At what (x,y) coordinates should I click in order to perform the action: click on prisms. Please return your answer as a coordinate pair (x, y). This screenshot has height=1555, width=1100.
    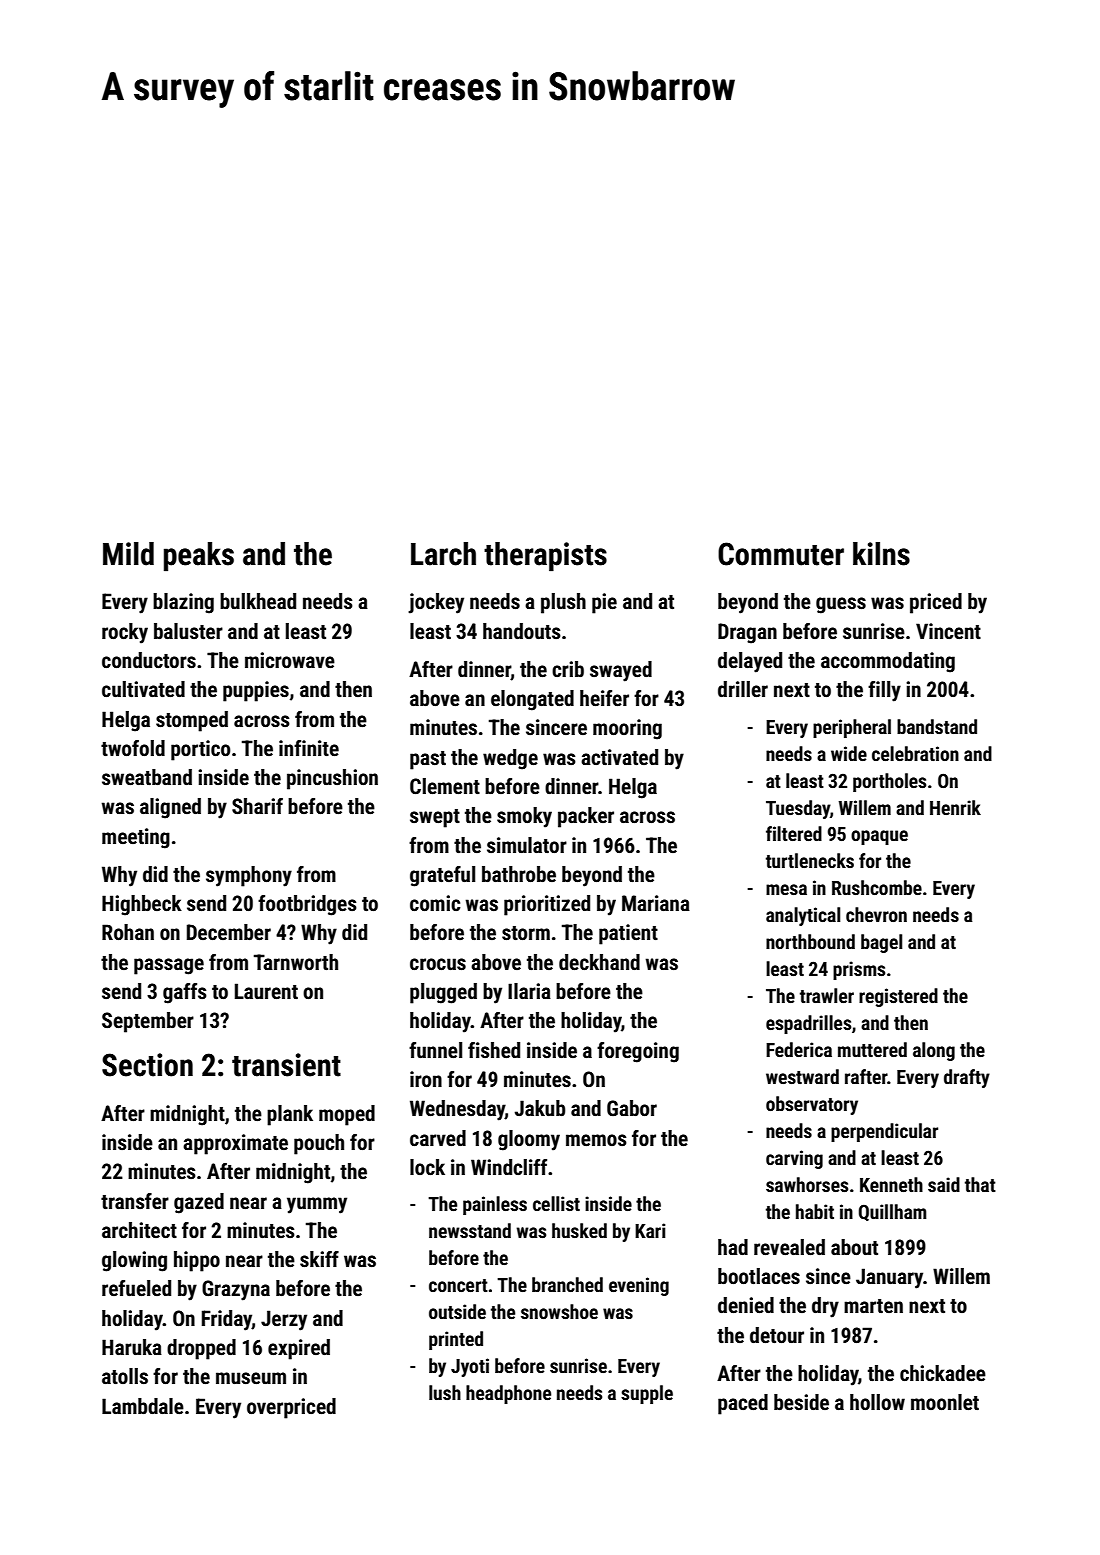
    Looking at the image, I should click on (859, 970).
